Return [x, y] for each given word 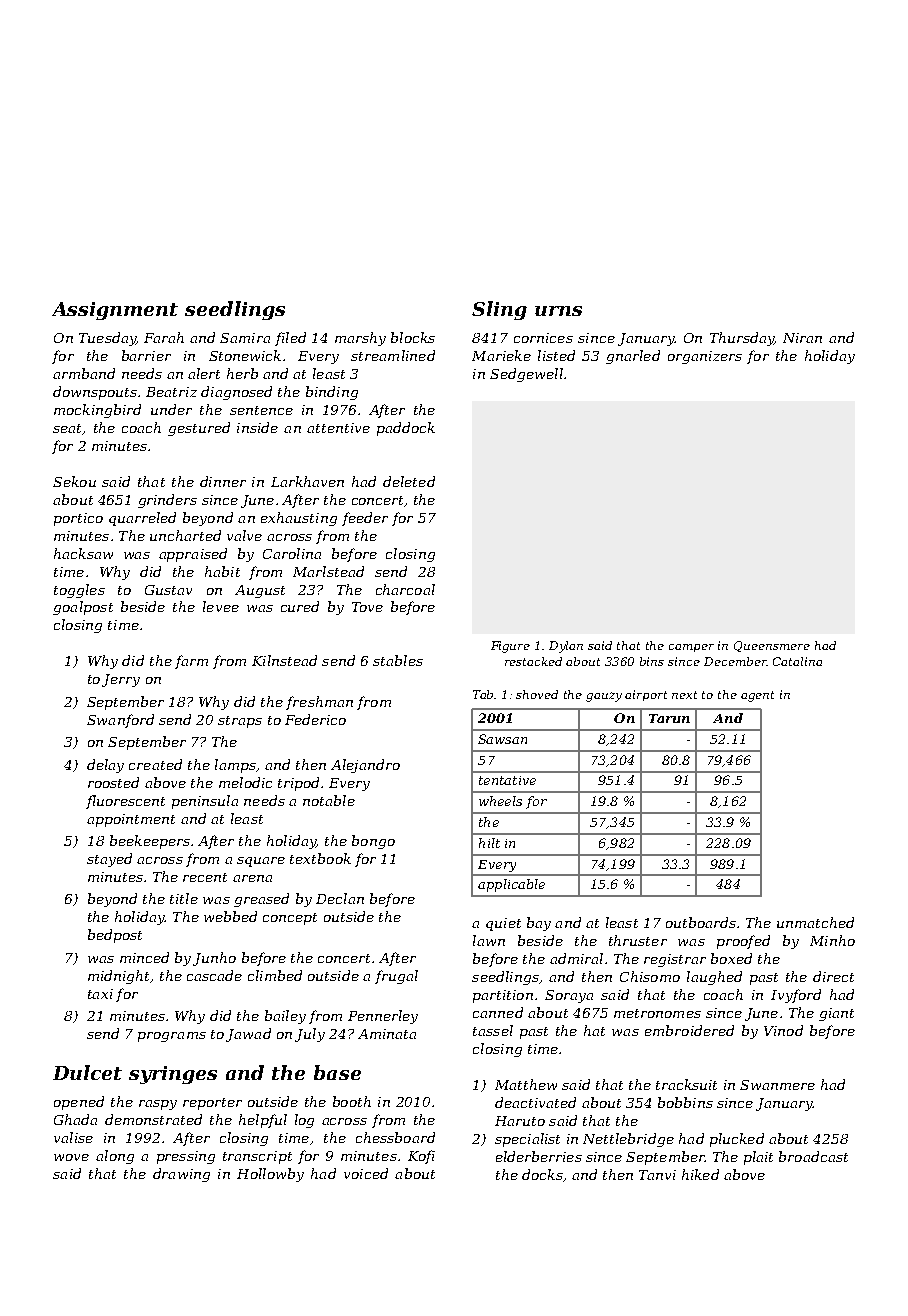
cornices [543, 338]
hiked [700, 1174]
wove [71, 1157]
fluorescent [125, 802]
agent [757, 696]
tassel [493, 1030]
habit [222, 571]
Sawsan [502, 739]
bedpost [115, 936]
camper [691, 648]
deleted [409, 481]
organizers [705, 357]
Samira [245, 338]
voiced [366, 1173]
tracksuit [686, 1084]
